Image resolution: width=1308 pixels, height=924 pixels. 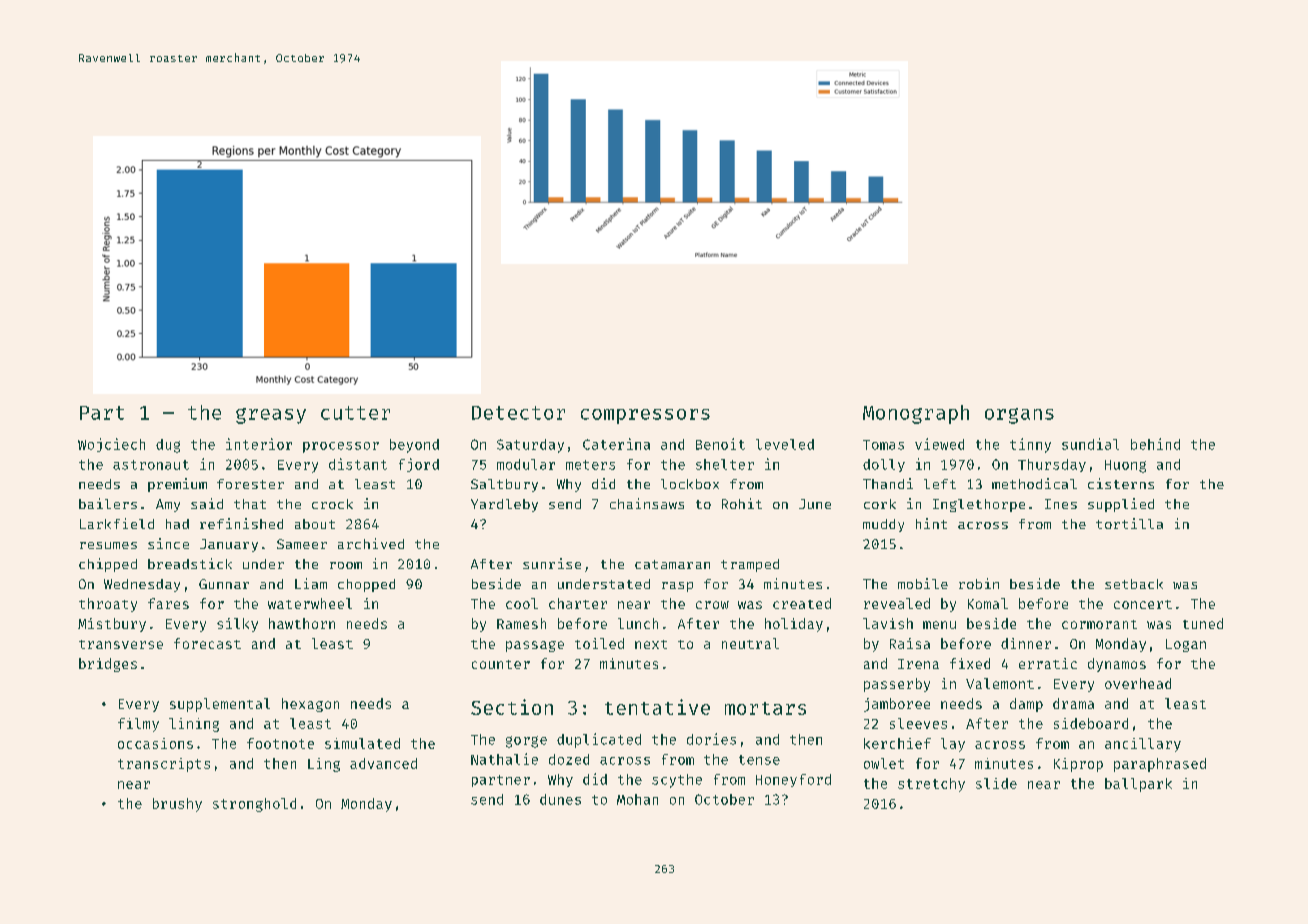 I want to click on mortars, so click(x=765, y=708).
